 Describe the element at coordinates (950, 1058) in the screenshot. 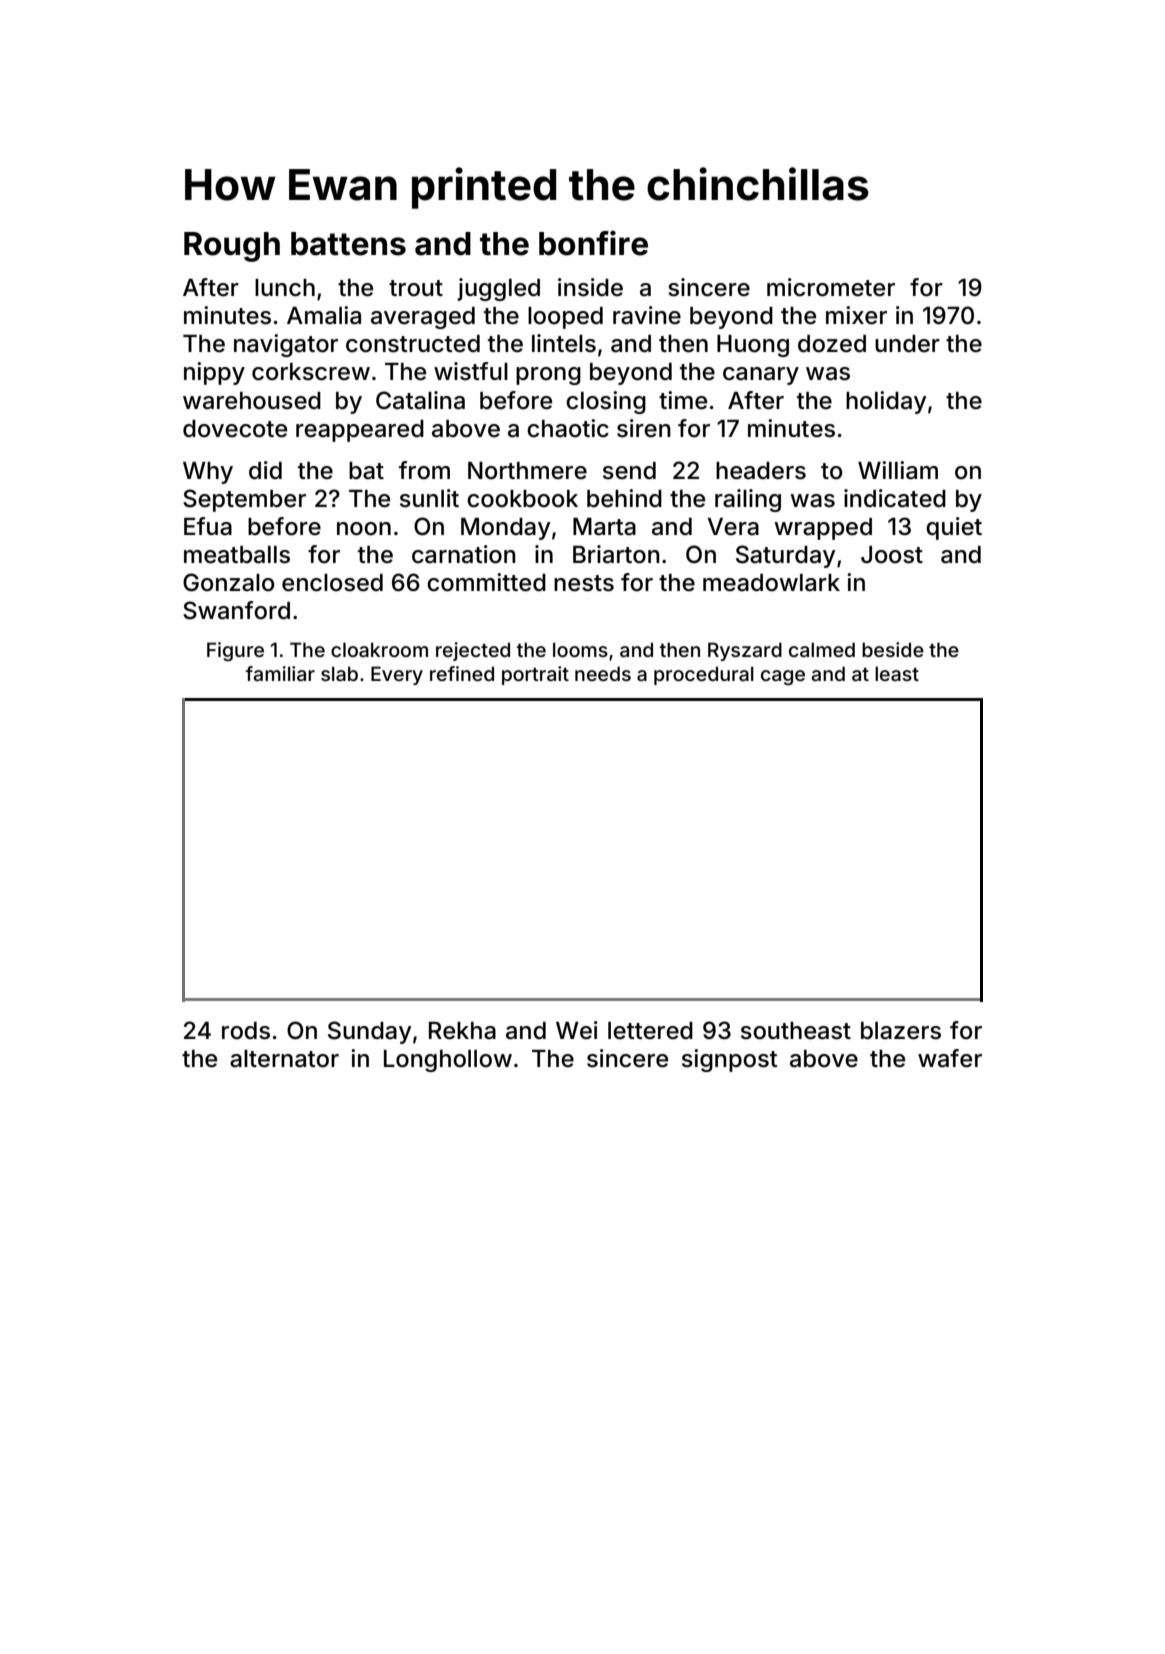

I see `wafer` at that location.
